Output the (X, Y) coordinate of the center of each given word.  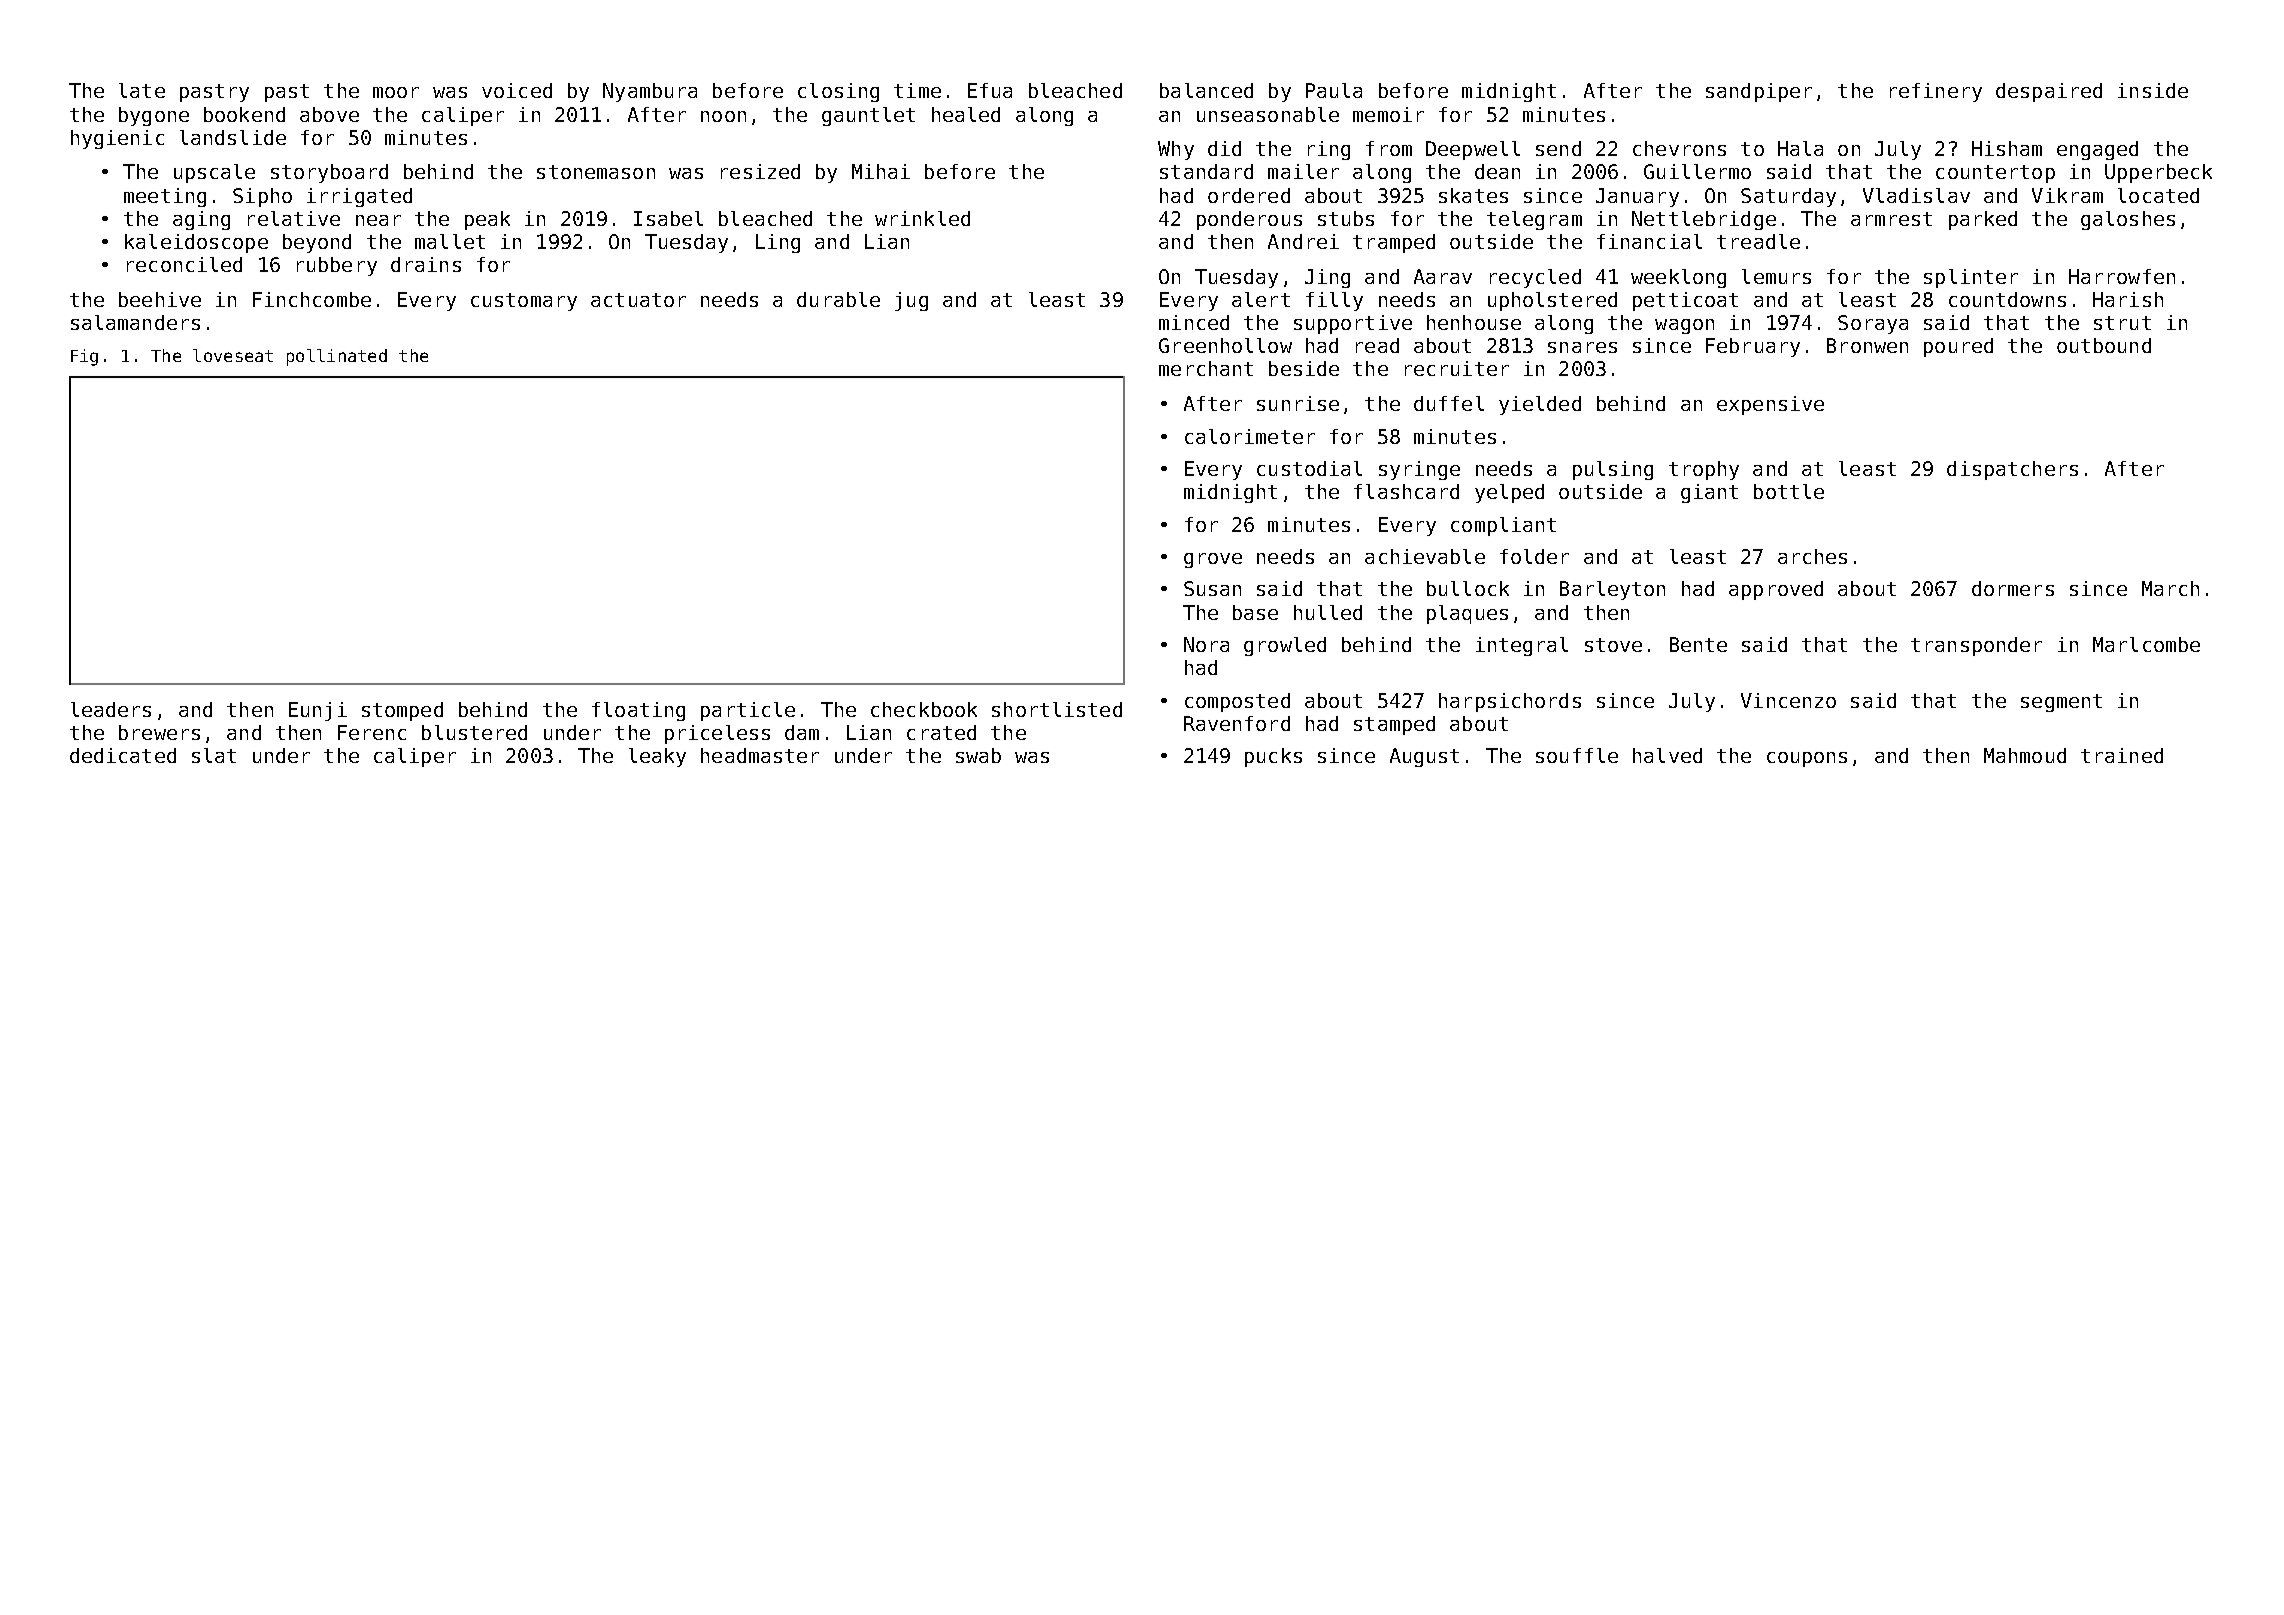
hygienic (117, 139)
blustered (474, 732)
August (1424, 757)
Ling (778, 243)
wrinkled (922, 218)
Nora (1206, 644)
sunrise (1298, 403)
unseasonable (1268, 114)
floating (638, 711)
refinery (1936, 92)
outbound (2104, 345)
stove (1613, 645)
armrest (1891, 219)
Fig (84, 357)
